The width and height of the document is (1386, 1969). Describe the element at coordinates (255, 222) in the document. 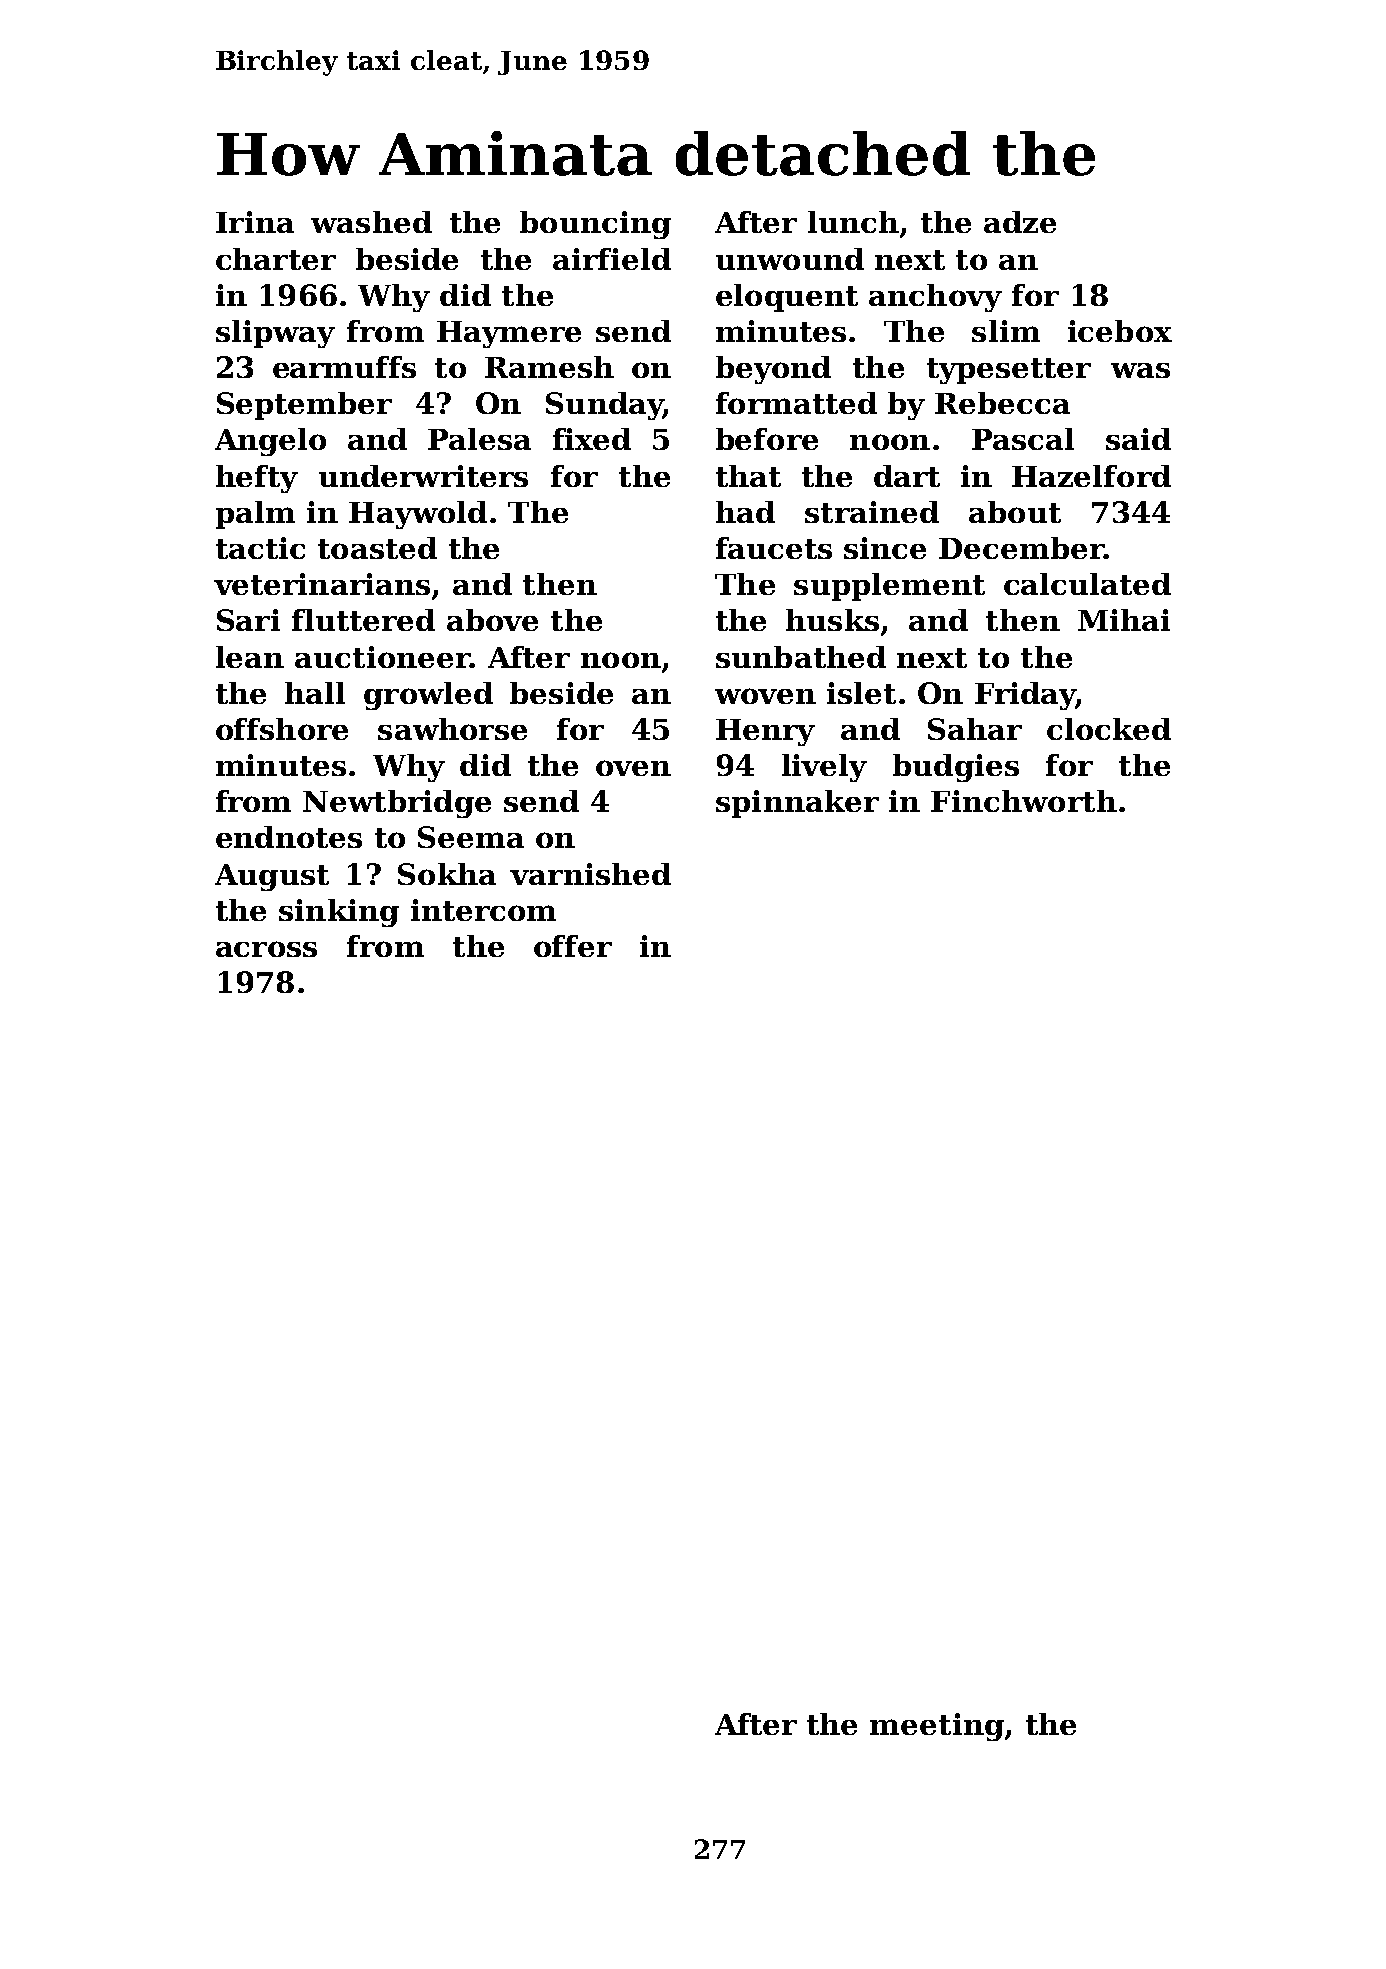

I see `Irina` at that location.
